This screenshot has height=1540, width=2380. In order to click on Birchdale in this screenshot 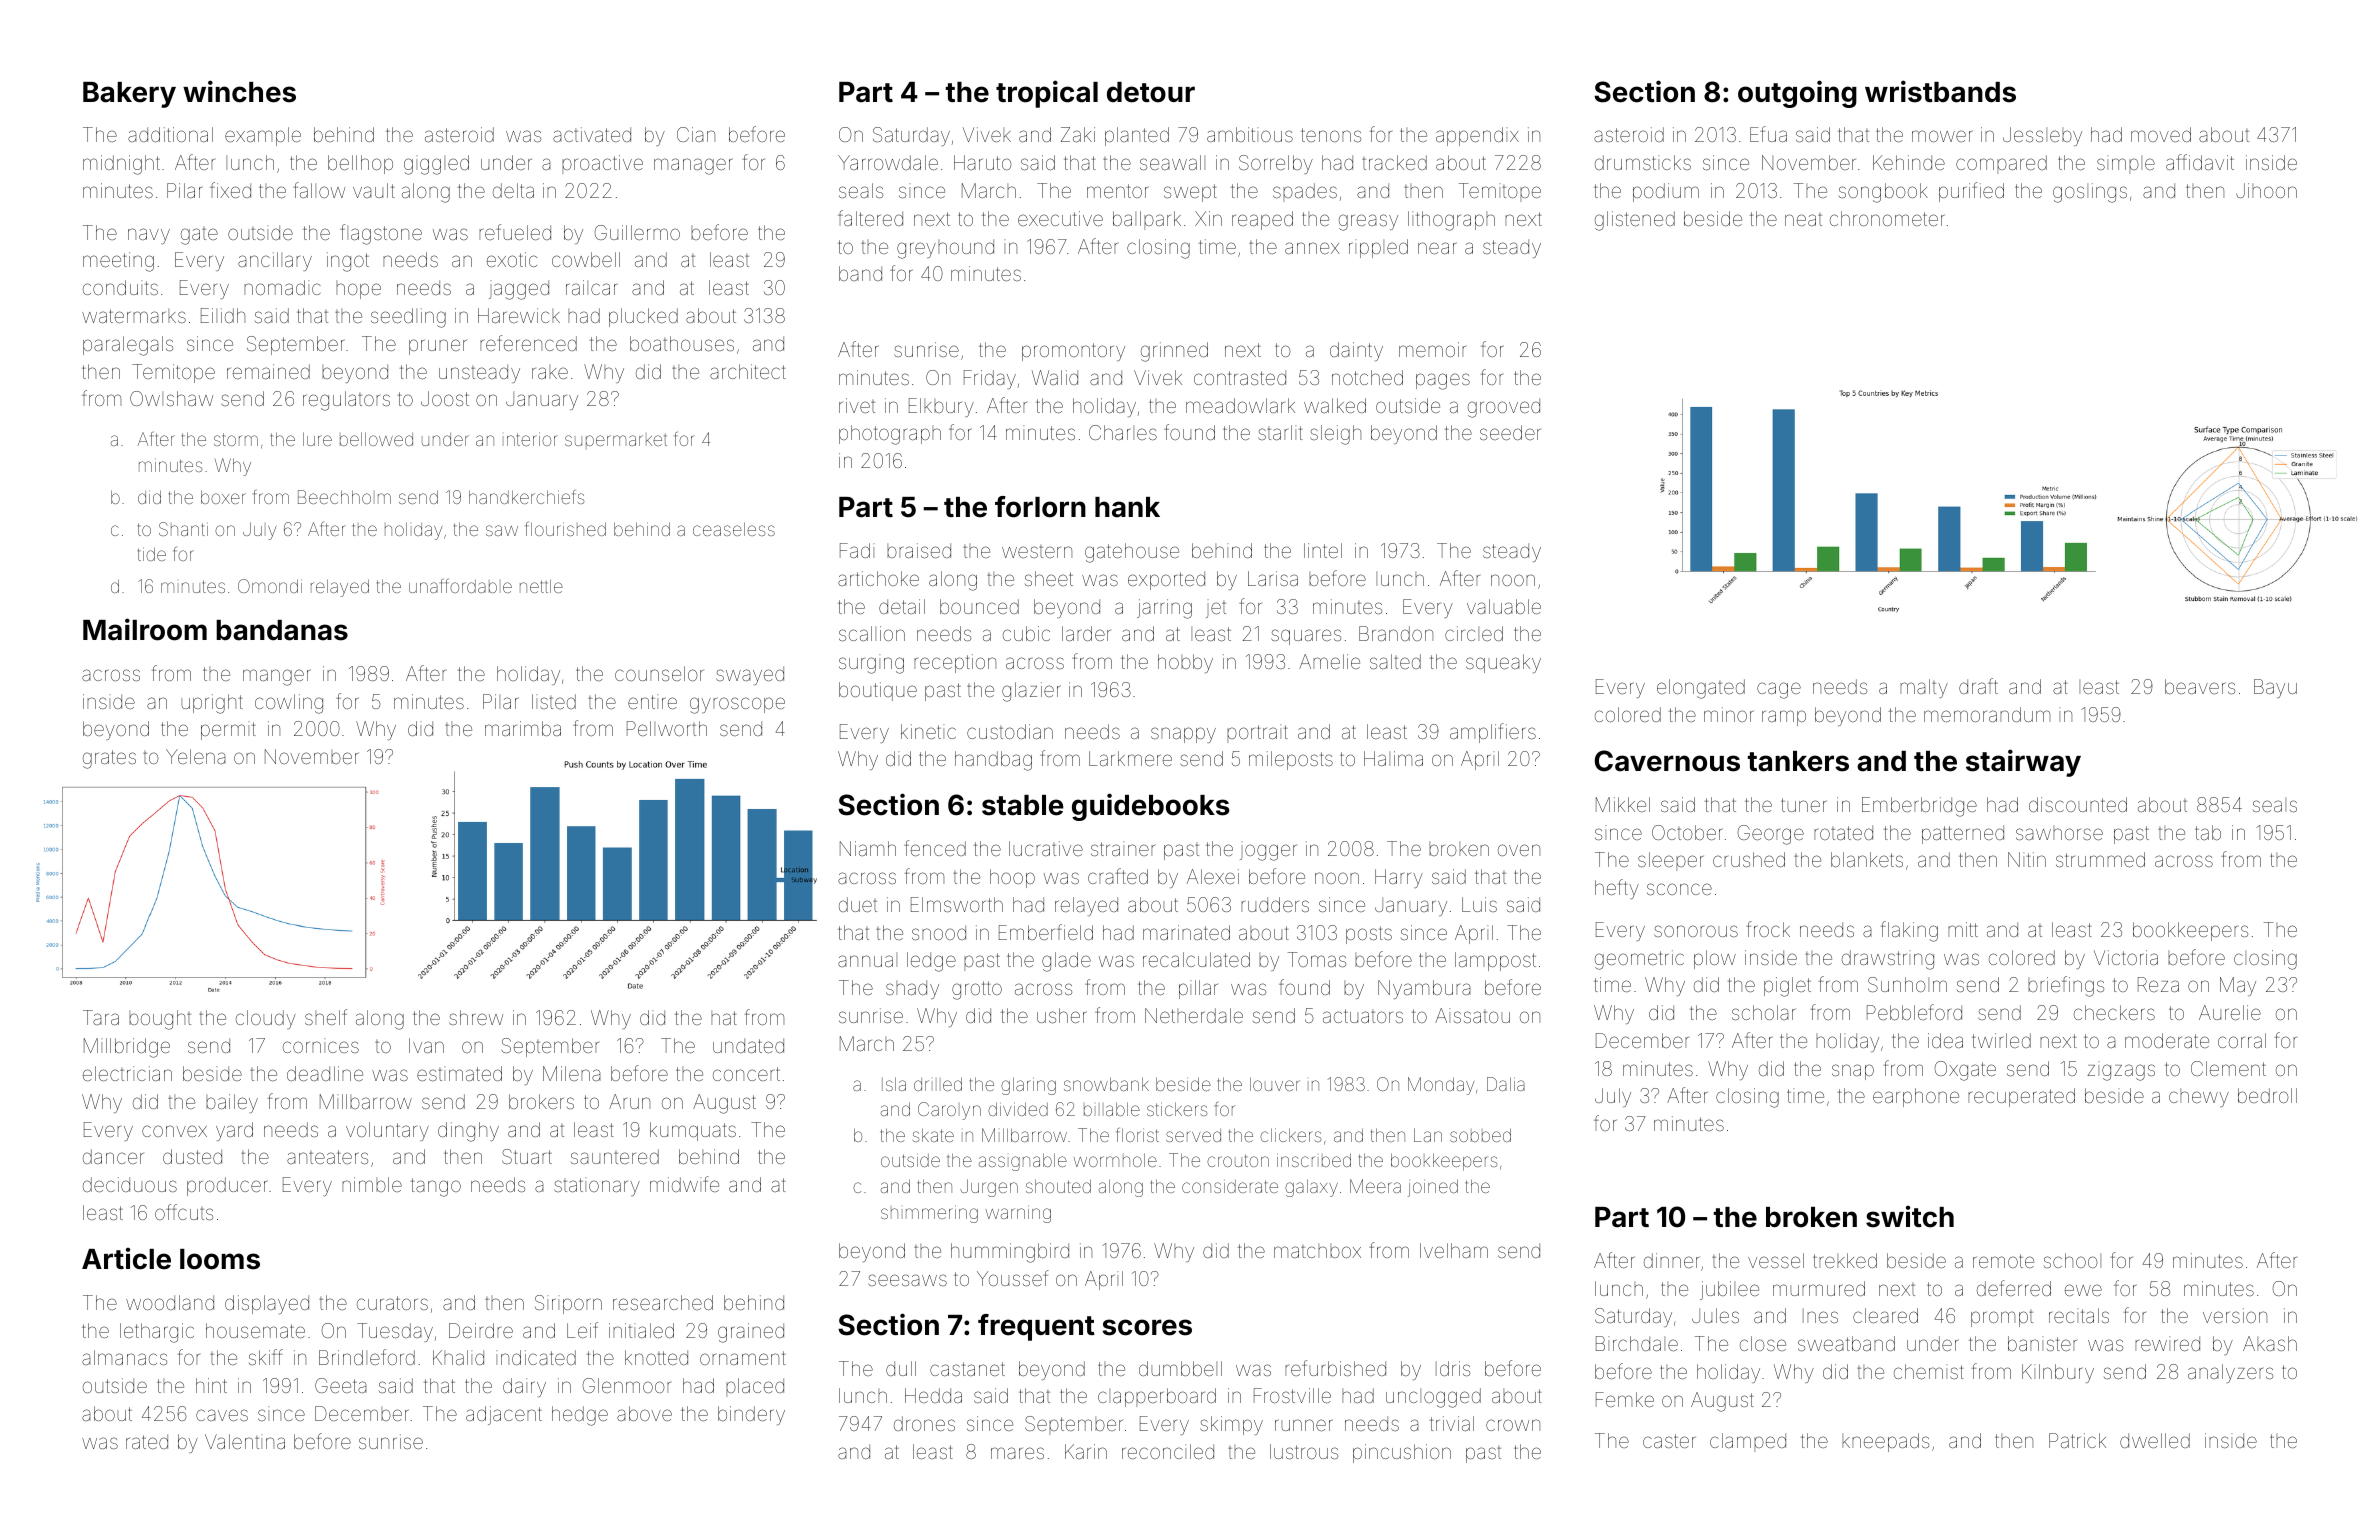, I will do `click(1637, 1343)`.
